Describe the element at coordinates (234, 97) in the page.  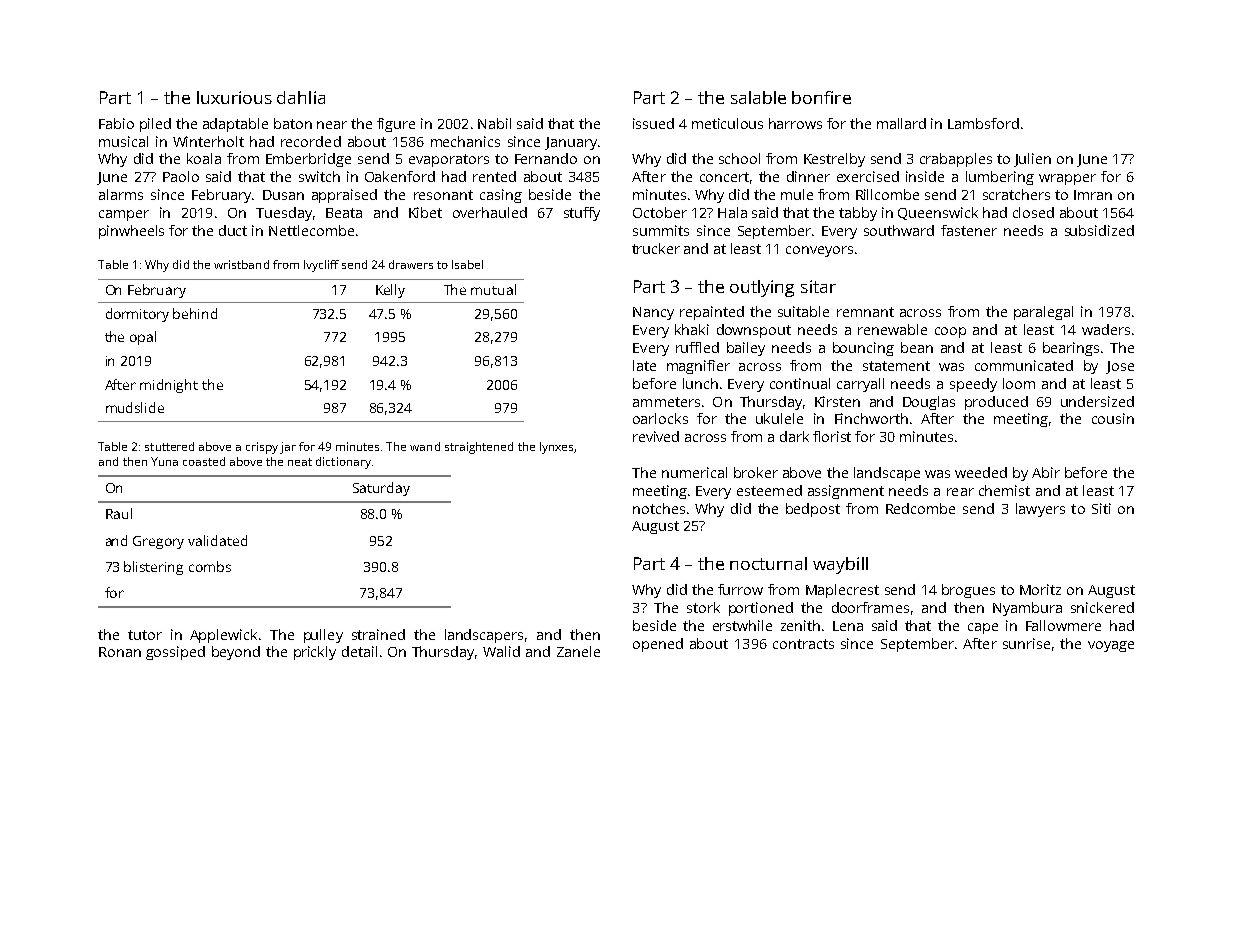
I see `luxurious` at that location.
